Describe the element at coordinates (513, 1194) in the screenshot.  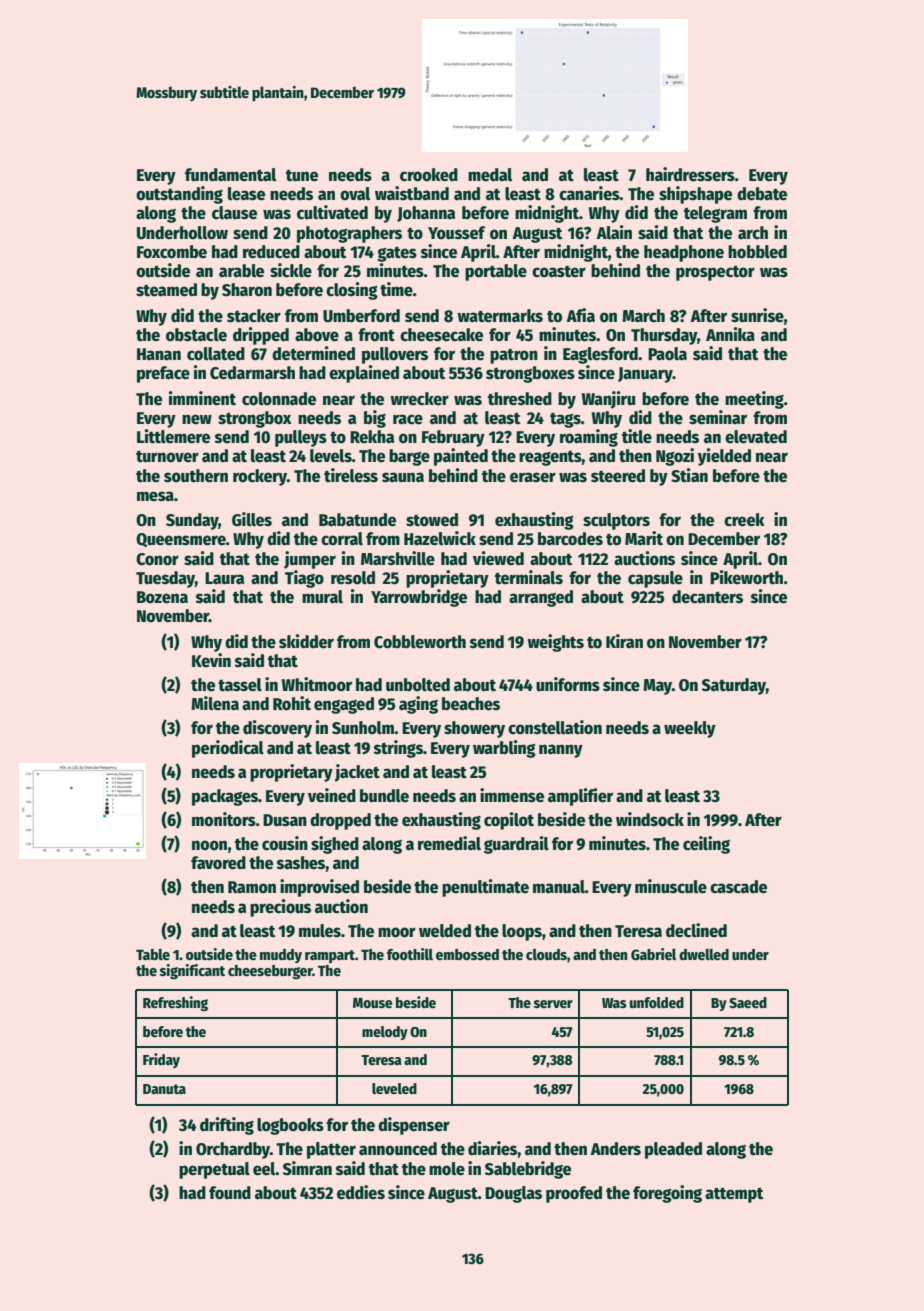
I see `Douglas` at that location.
